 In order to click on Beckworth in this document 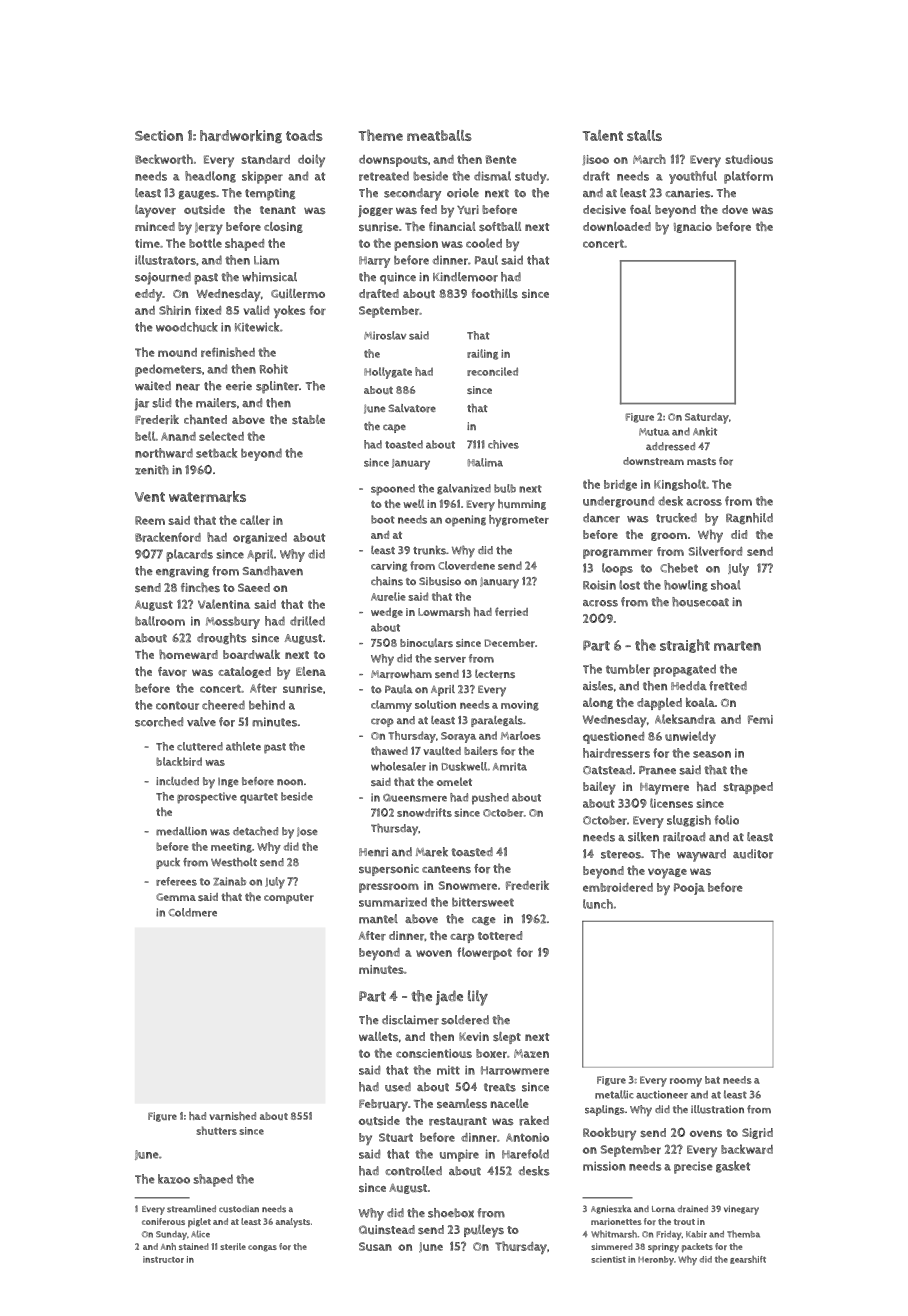, I will do `click(164, 159)`.
